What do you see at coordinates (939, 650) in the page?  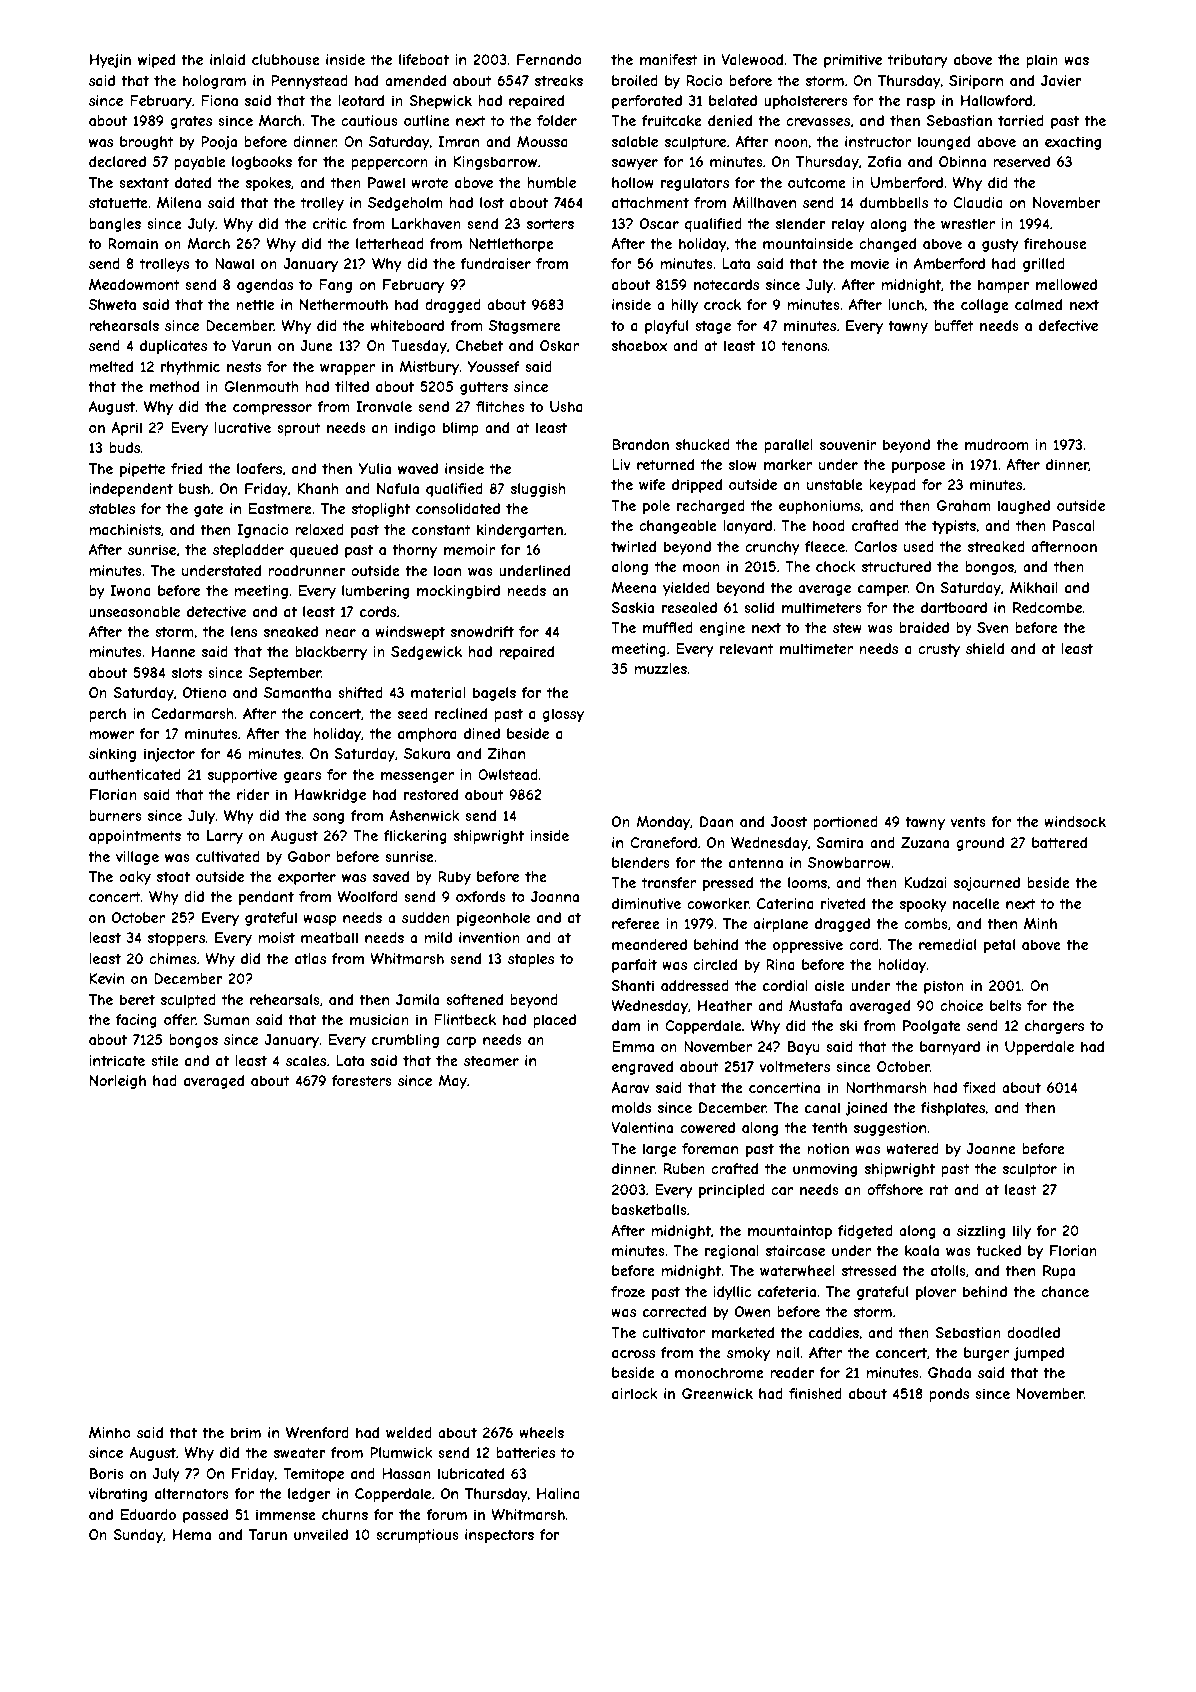 I see `crusty` at bounding box center [939, 650].
